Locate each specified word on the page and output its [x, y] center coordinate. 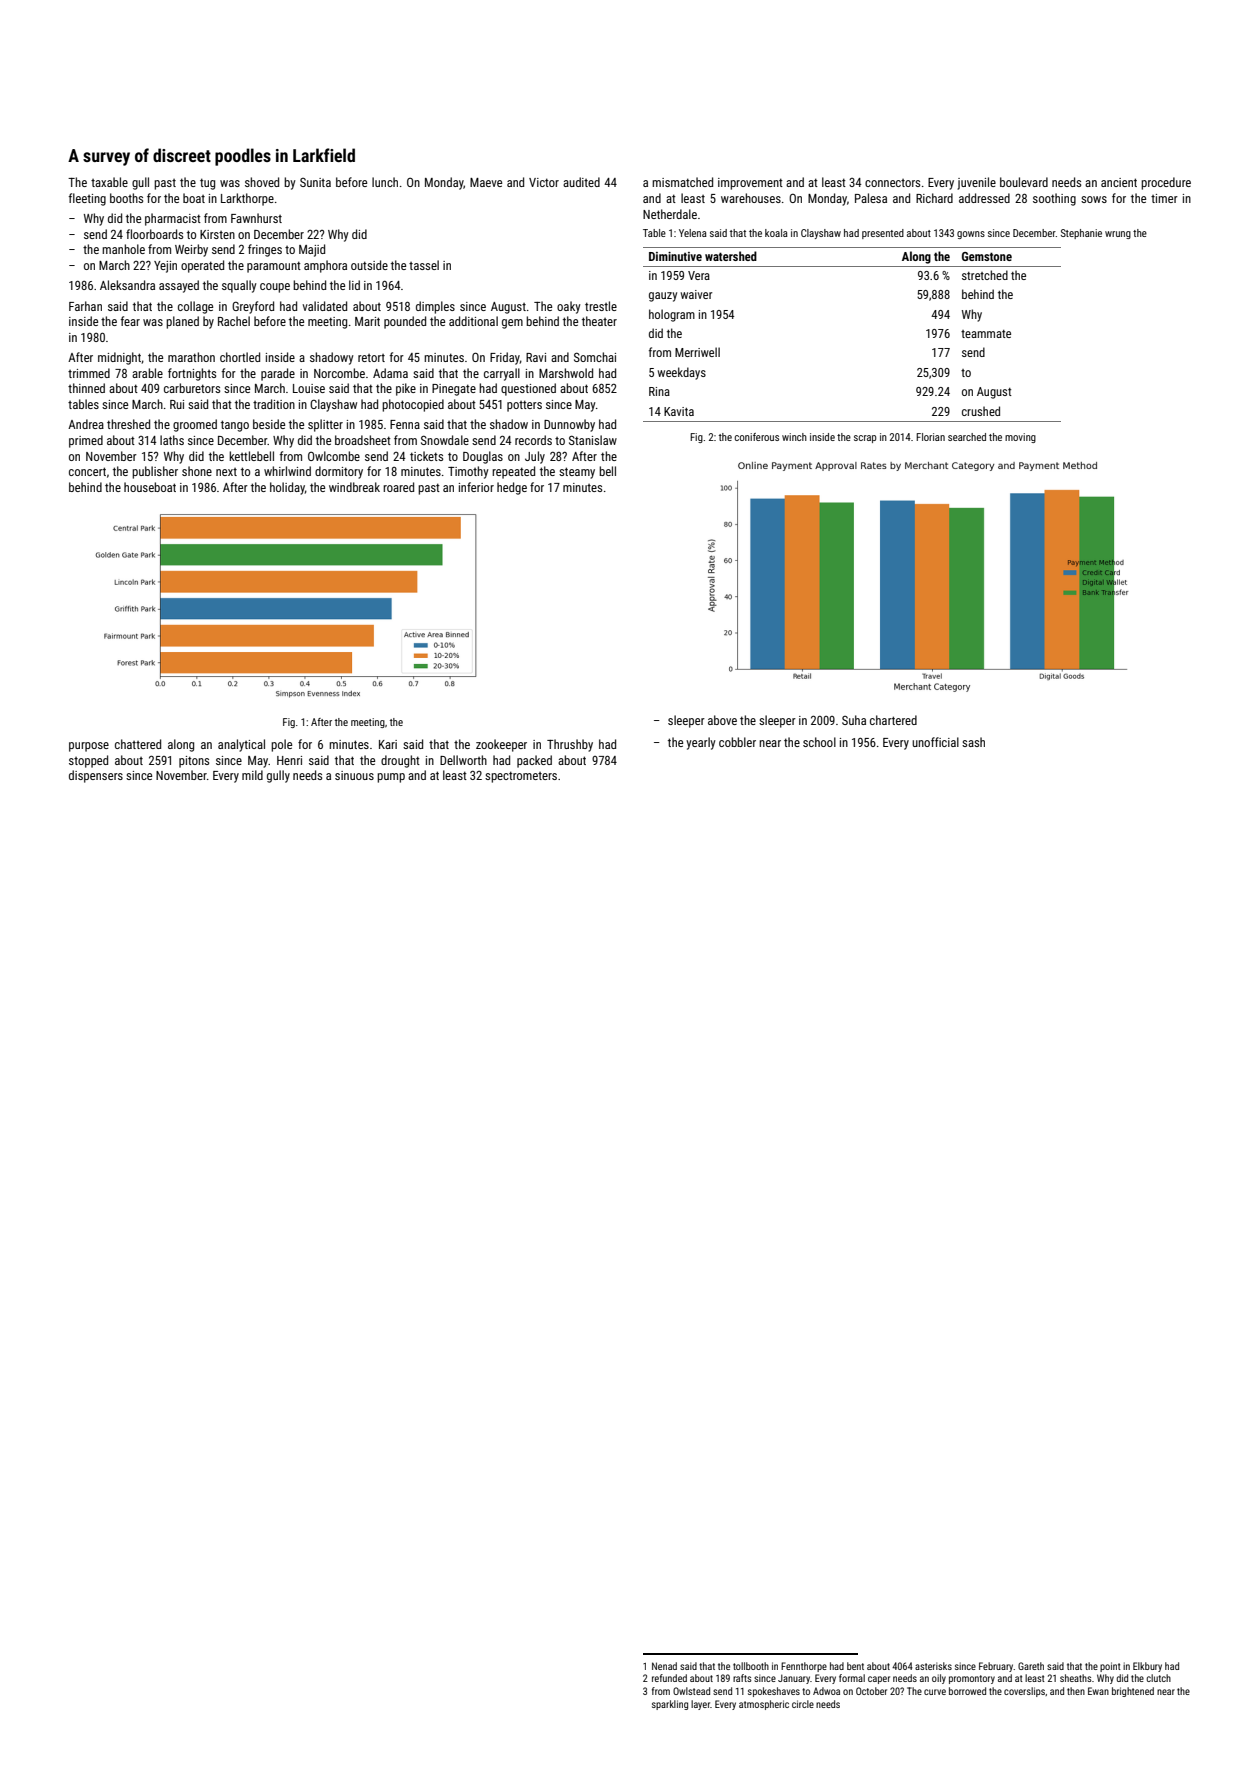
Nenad [664, 1666]
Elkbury [1147, 1667]
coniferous [757, 437]
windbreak [354, 487]
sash [973, 742]
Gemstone [987, 256]
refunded [669, 1678]
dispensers [96, 776]
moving [1020, 438]
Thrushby [570, 745]
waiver [696, 294]
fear [130, 321]
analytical [241, 745]
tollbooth [751, 1666]
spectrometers [521, 777]
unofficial [935, 742]
